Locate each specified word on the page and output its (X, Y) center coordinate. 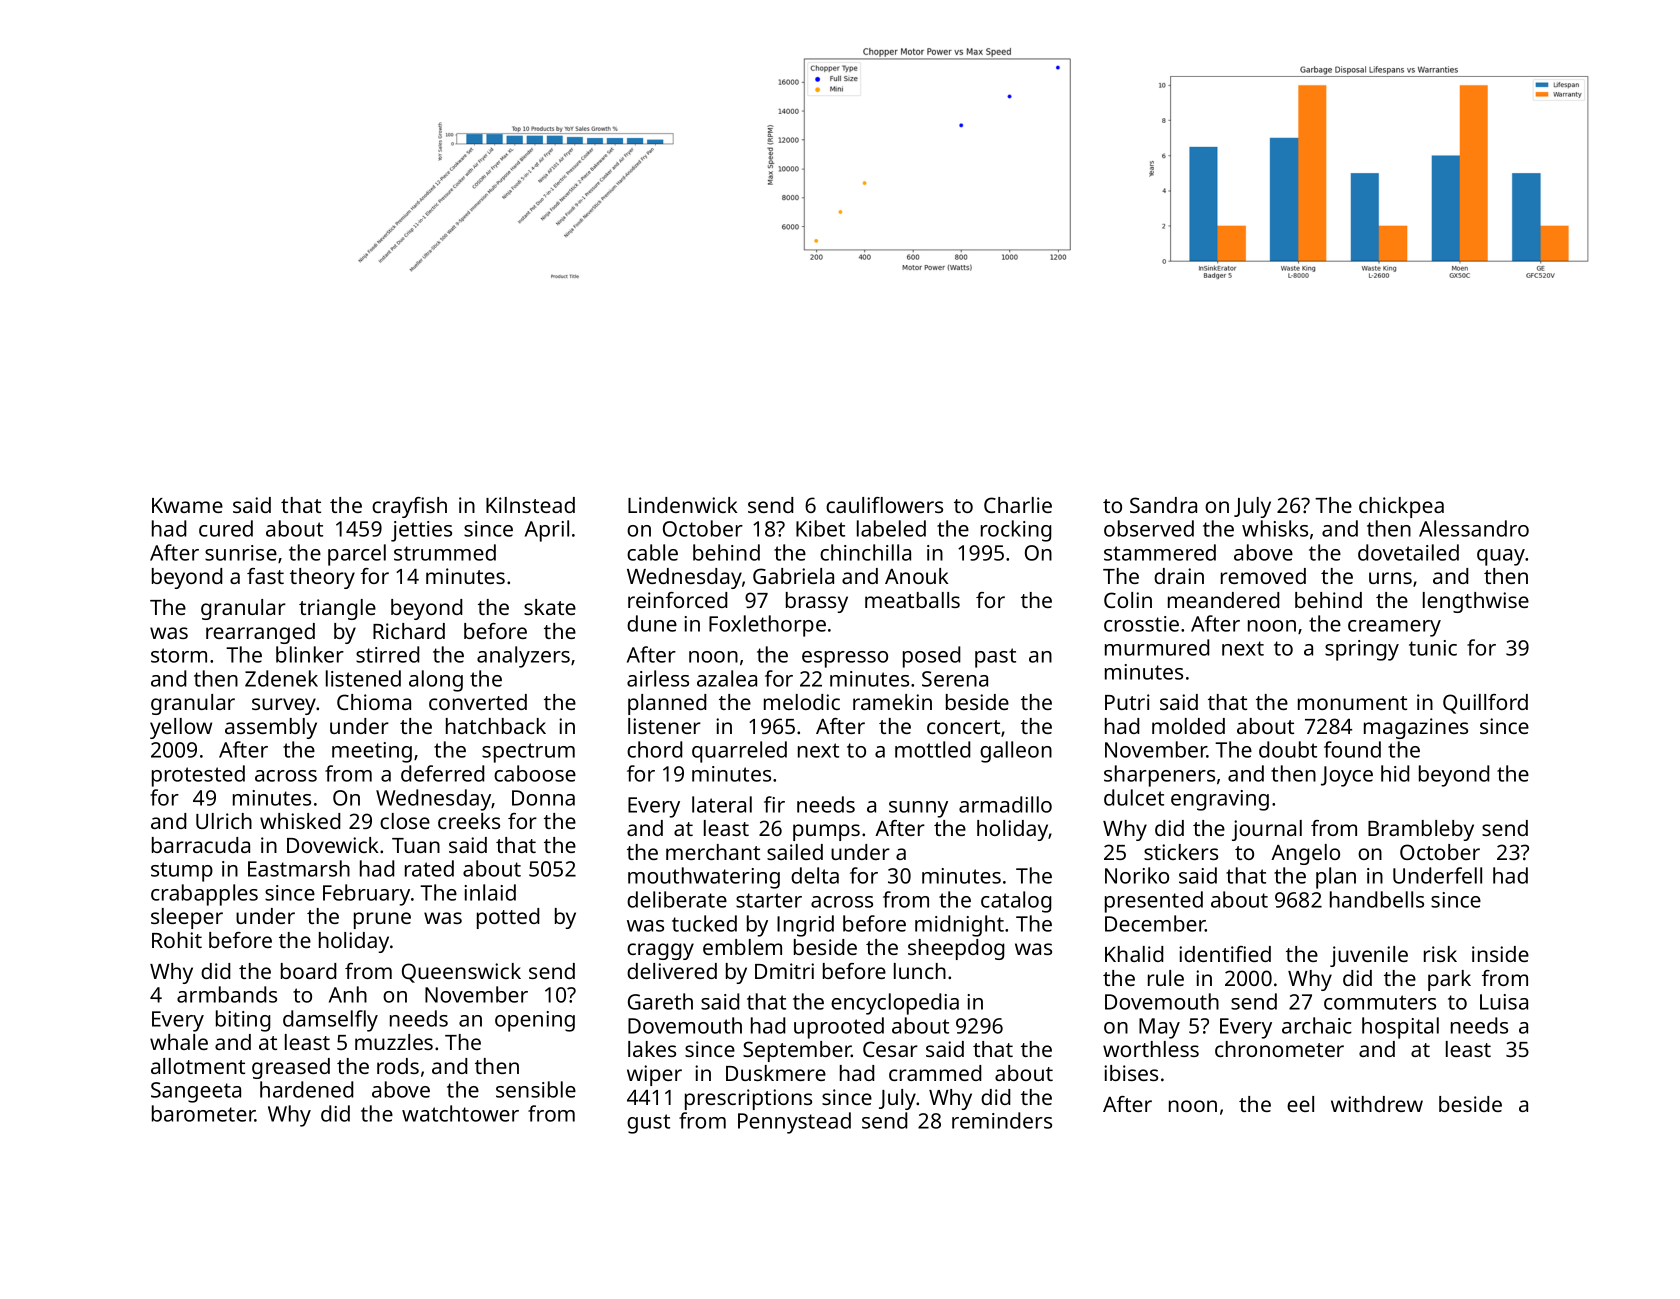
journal (1267, 830)
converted (478, 702)
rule (1166, 978)
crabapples (204, 895)
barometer (203, 1113)
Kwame (187, 505)
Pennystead (794, 1123)
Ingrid (805, 926)
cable (652, 552)
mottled (932, 749)
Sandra (1163, 505)
